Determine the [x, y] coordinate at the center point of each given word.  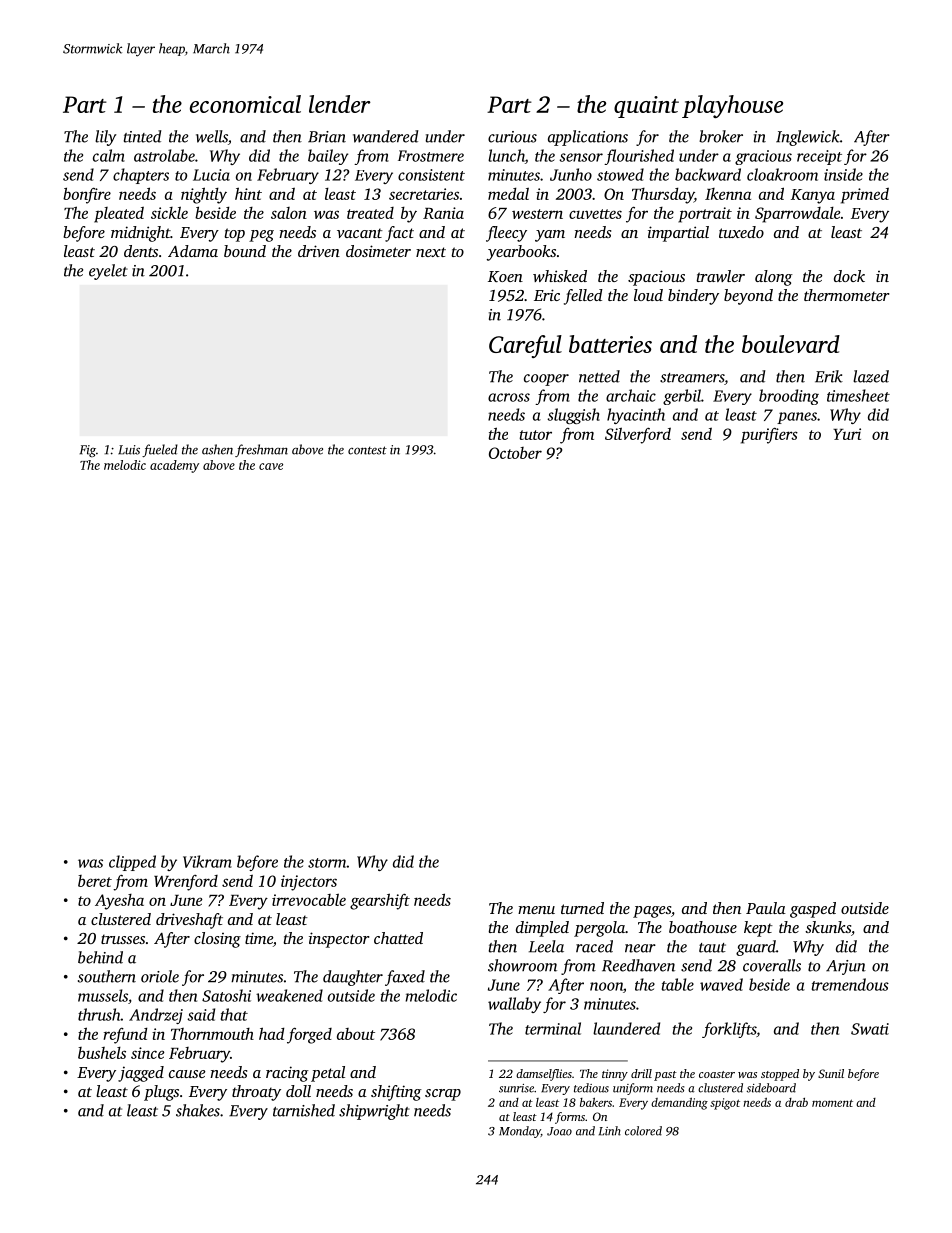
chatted [398, 938]
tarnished [304, 1110]
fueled [160, 450]
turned [582, 908]
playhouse [732, 106]
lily [106, 138]
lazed [871, 376]
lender [340, 104]
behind [100, 957]
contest [367, 450]
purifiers [769, 435]
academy [174, 466]
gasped [813, 910]
